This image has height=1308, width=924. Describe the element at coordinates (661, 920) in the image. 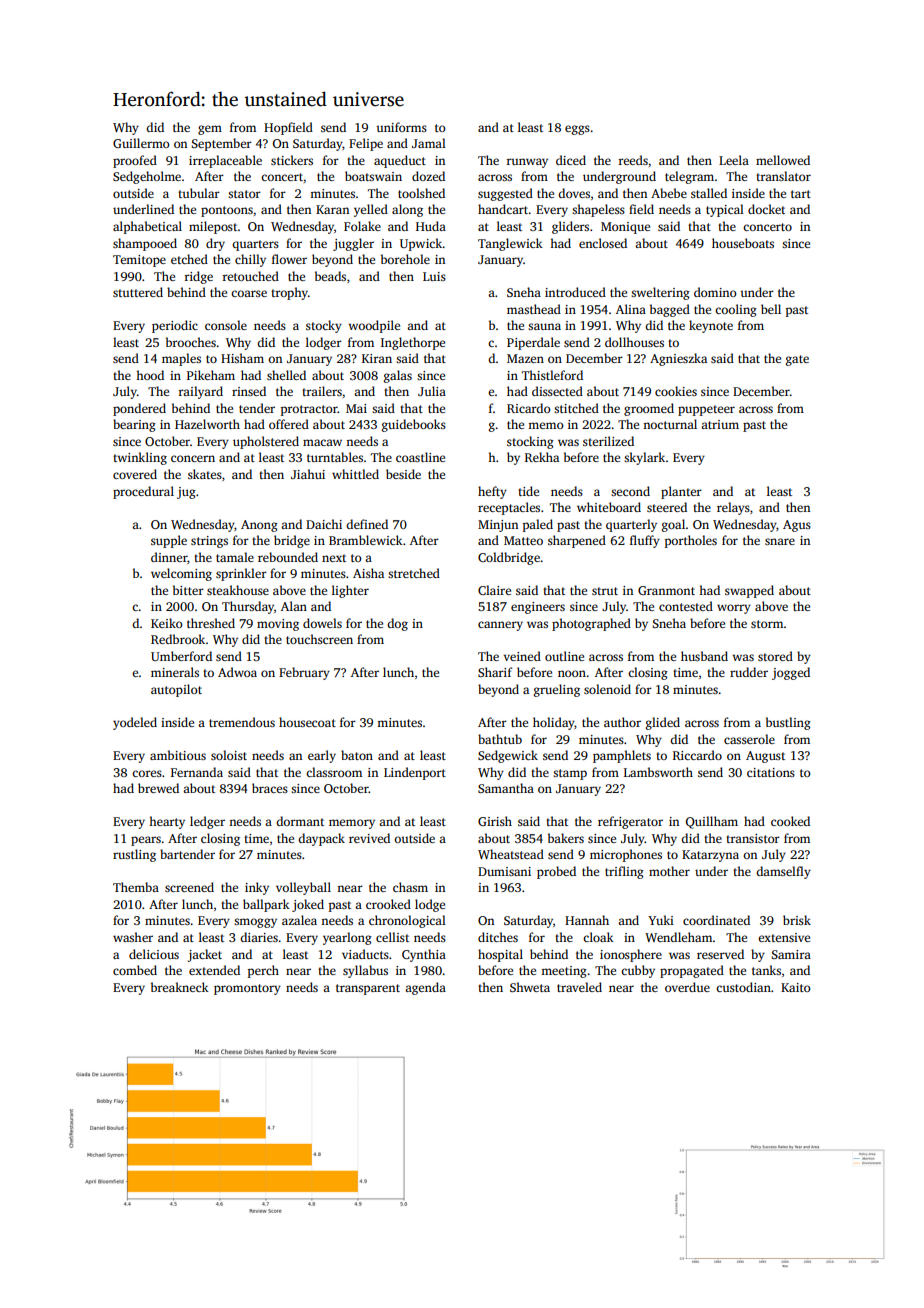

I see `Yuki` at that location.
